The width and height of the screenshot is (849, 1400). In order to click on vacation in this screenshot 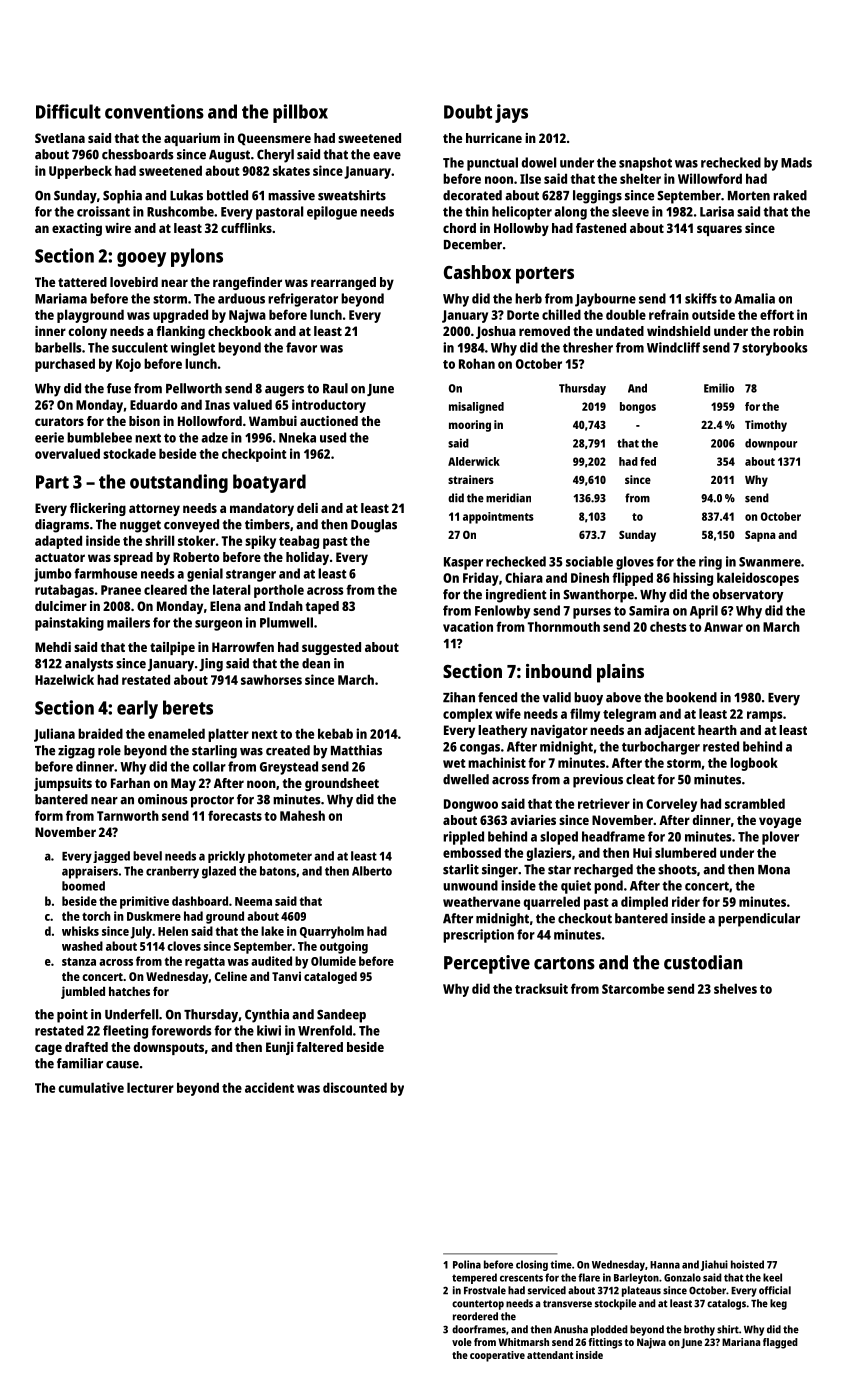, I will do `click(468, 626)`.
